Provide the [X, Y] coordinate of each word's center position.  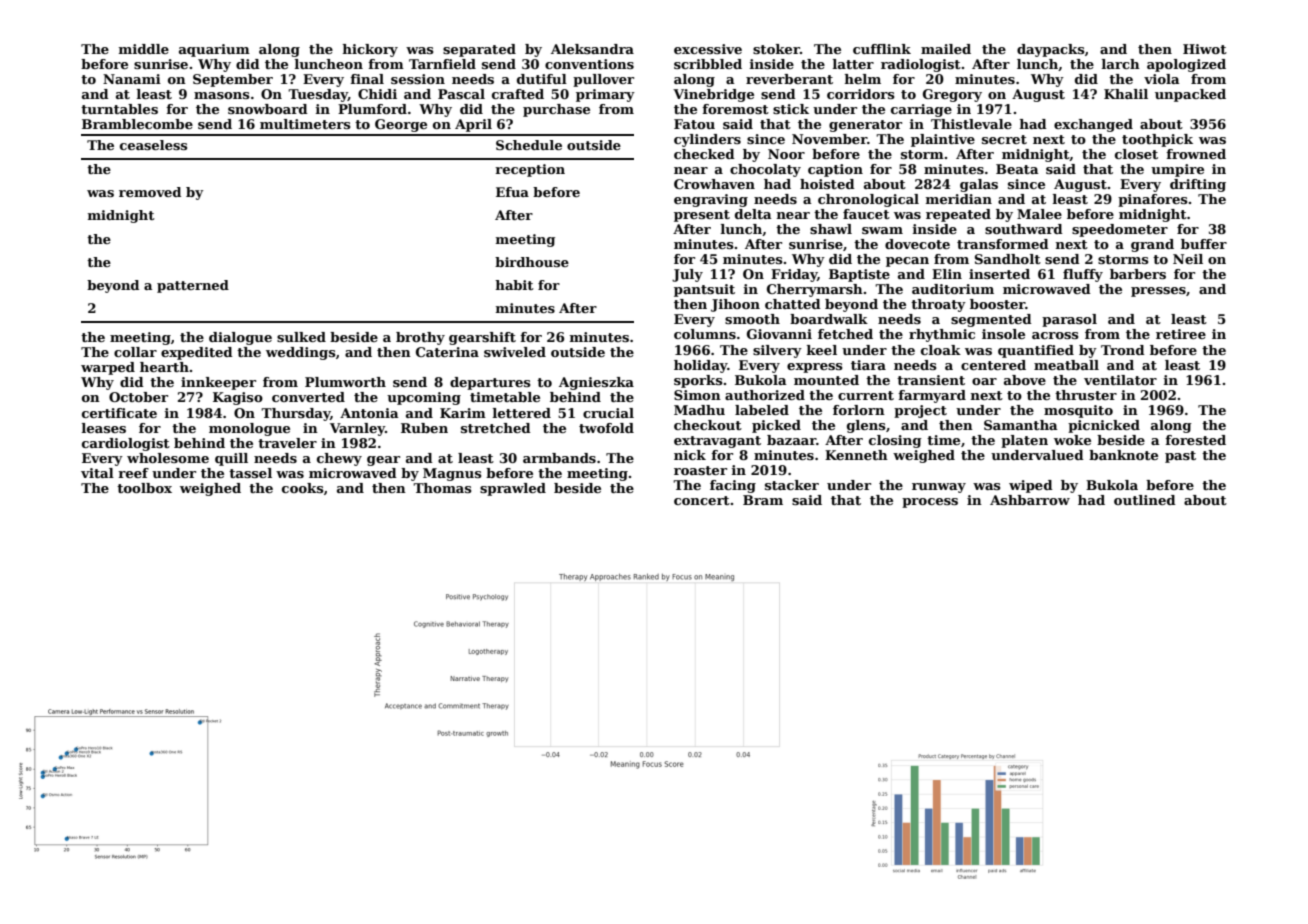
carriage [921, 110]
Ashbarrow [1030, 500]
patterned [193, 286]
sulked [301, 337]
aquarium [214, 50]
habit [514, 285]
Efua [512, 192]
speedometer [1120, 230]
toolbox [144, 488]
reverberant [789, 79]
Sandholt [1008, 259]
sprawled [513, 489]
